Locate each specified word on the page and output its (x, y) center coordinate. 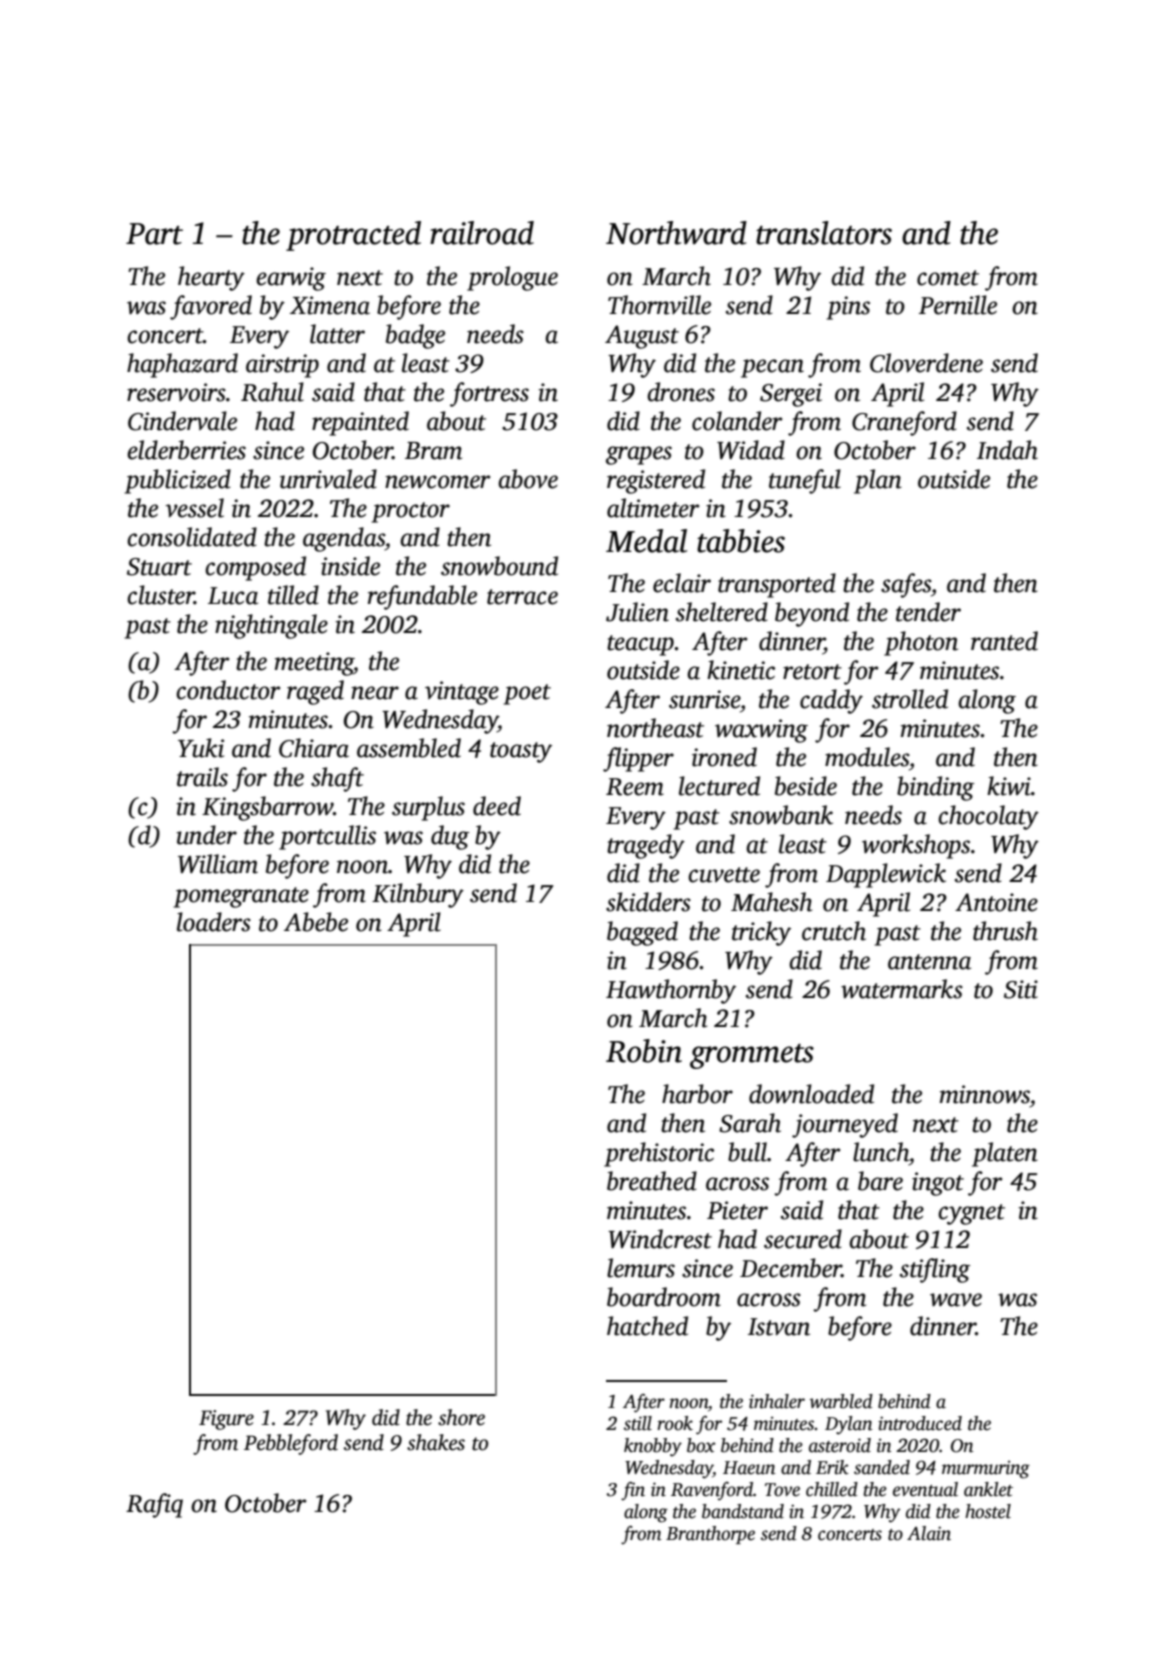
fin (633, 1491)
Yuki (201, 748)
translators (824, 233)
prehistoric (659, 1154)
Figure (226, 1420)
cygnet (971, 1214)
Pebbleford (291, 1444)
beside (806, 786)
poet (527, 694)
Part (154, 234)
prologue (512, 278)
